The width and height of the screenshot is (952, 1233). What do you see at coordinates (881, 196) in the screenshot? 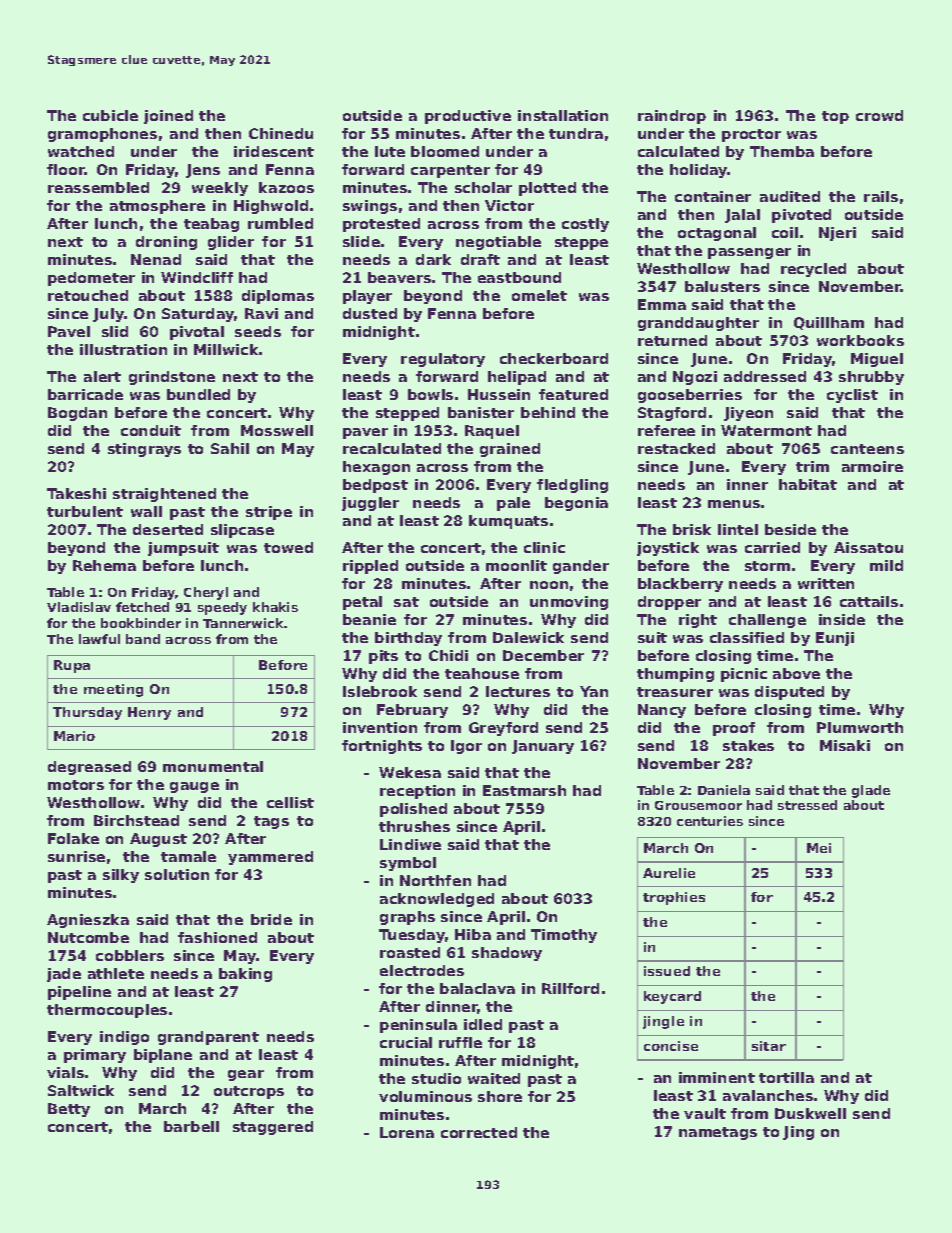
I see `rails` at bounding box center [881, 196].
